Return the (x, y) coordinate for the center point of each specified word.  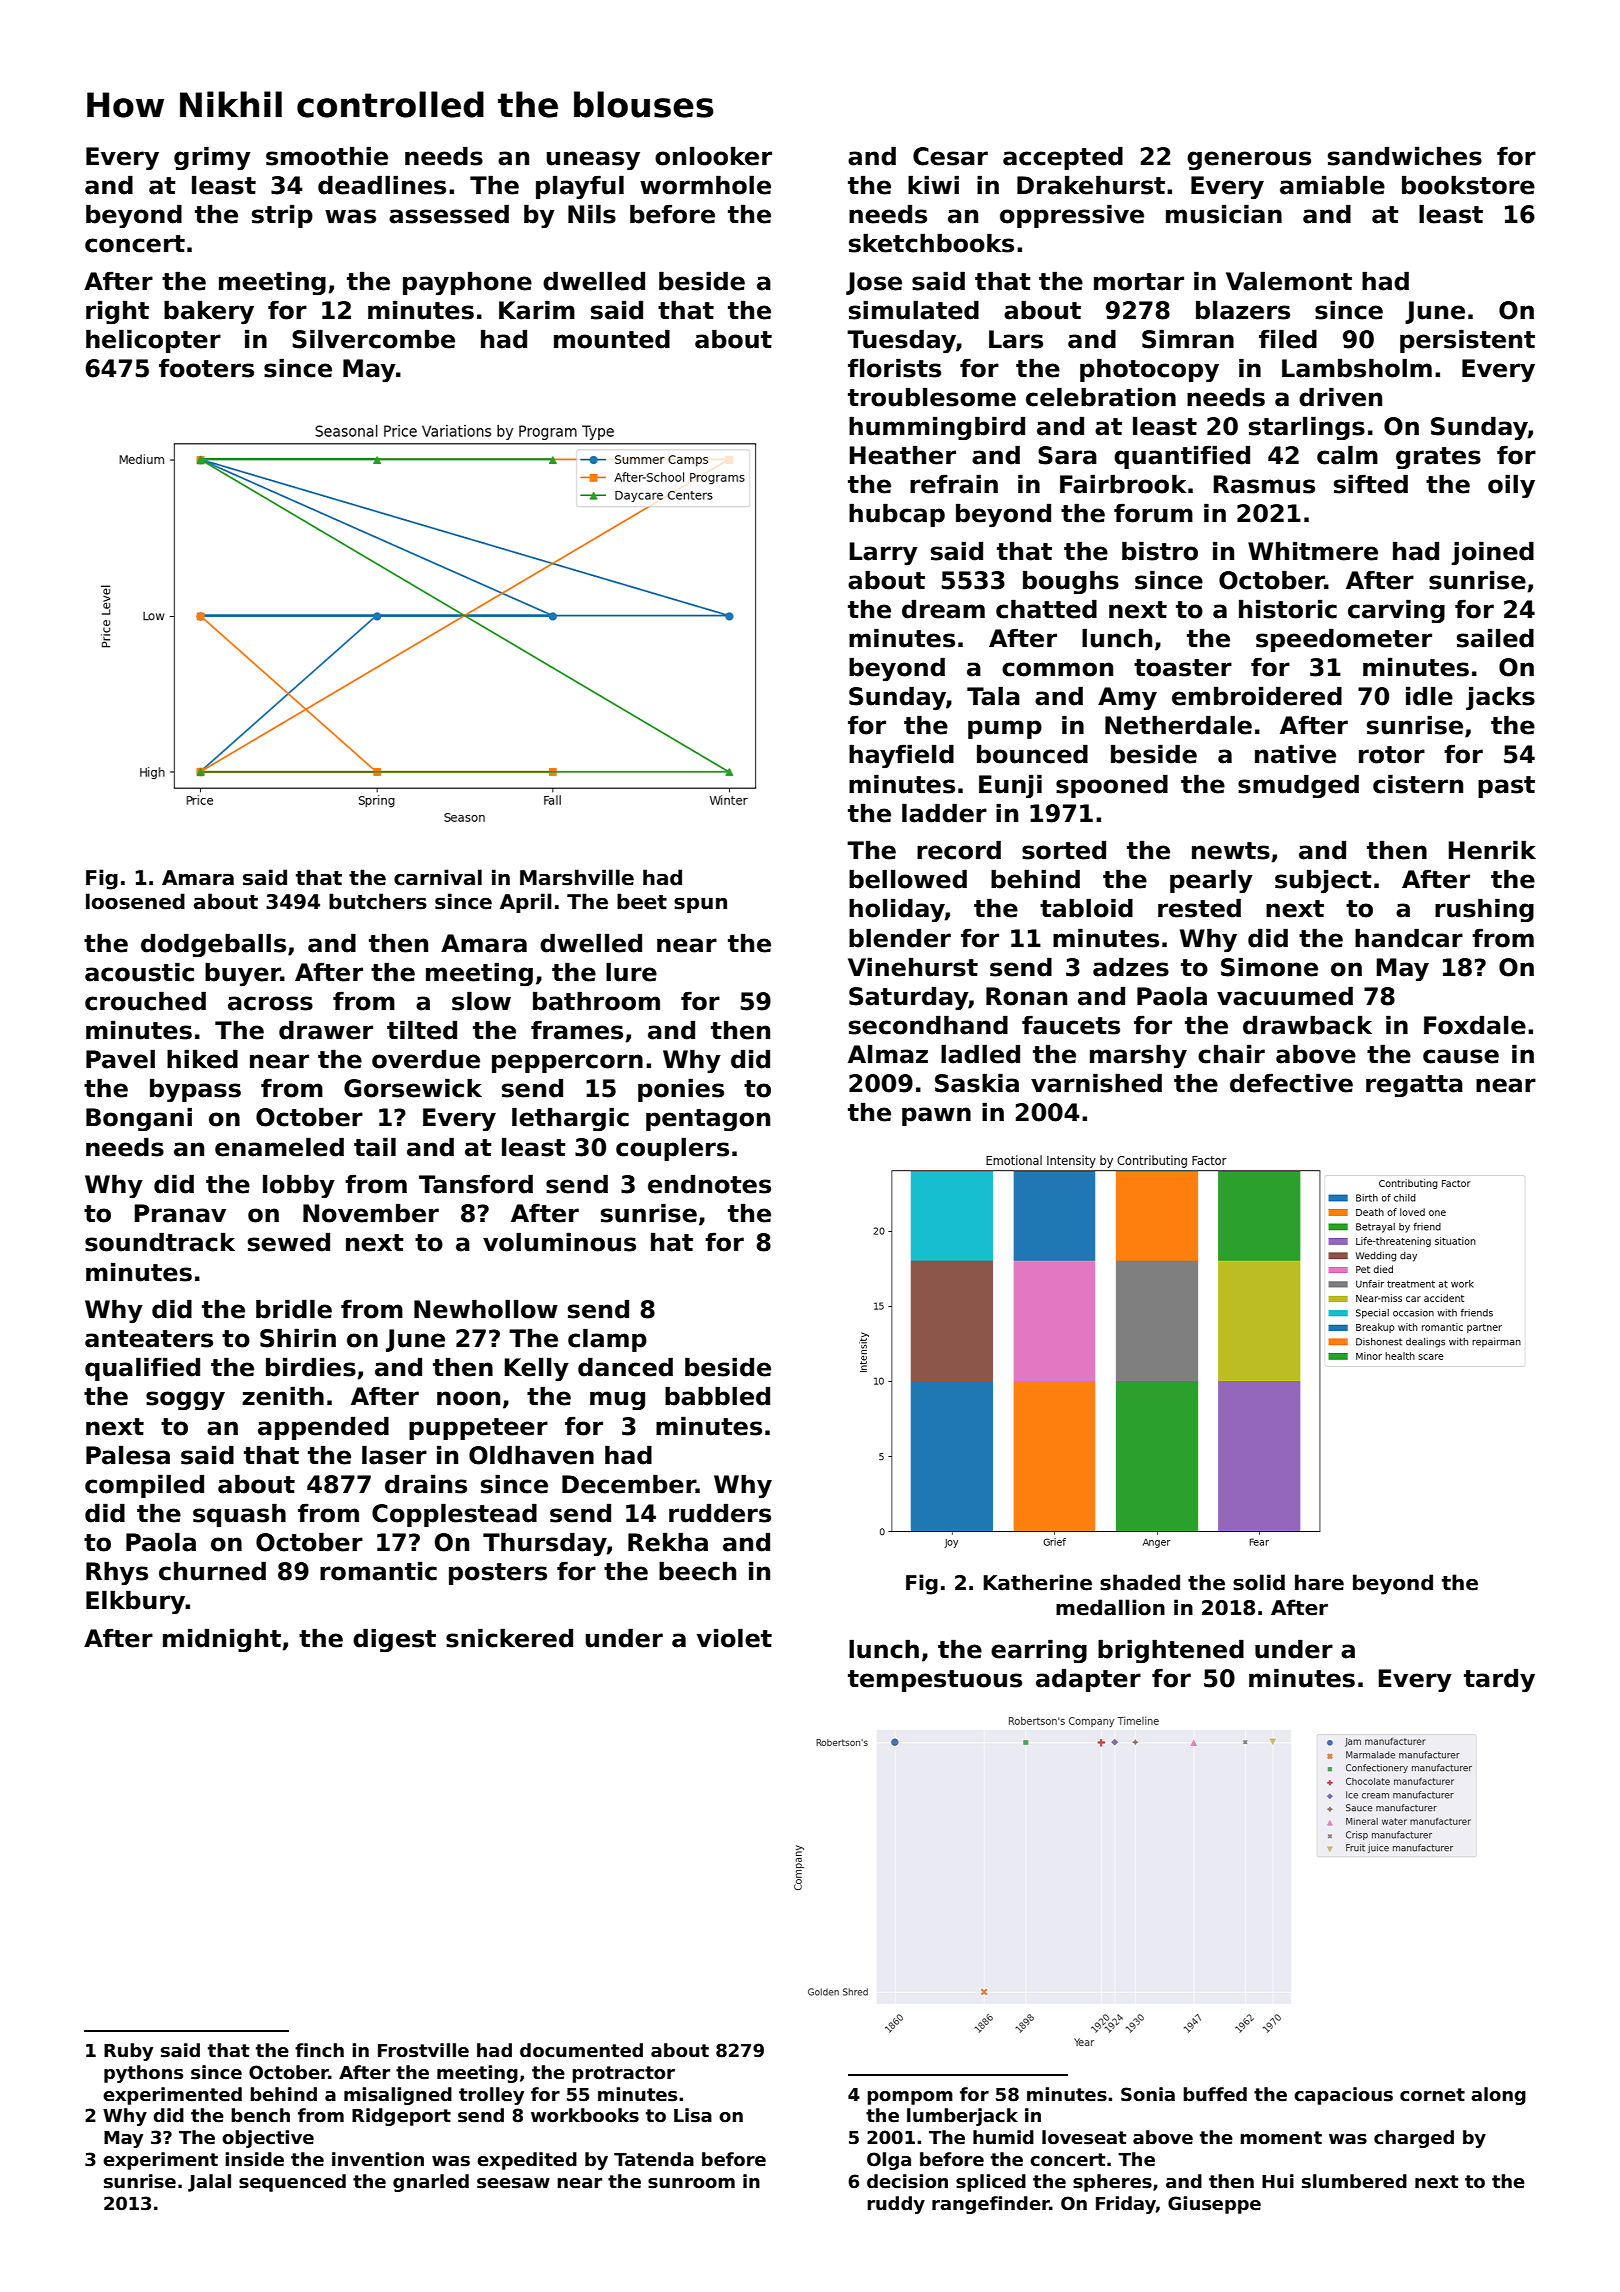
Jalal (209, 2183)
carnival (438, 877)
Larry (884, 553)
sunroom (691, 2183)
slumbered (1354, 2181)
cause (1461, 1056)
